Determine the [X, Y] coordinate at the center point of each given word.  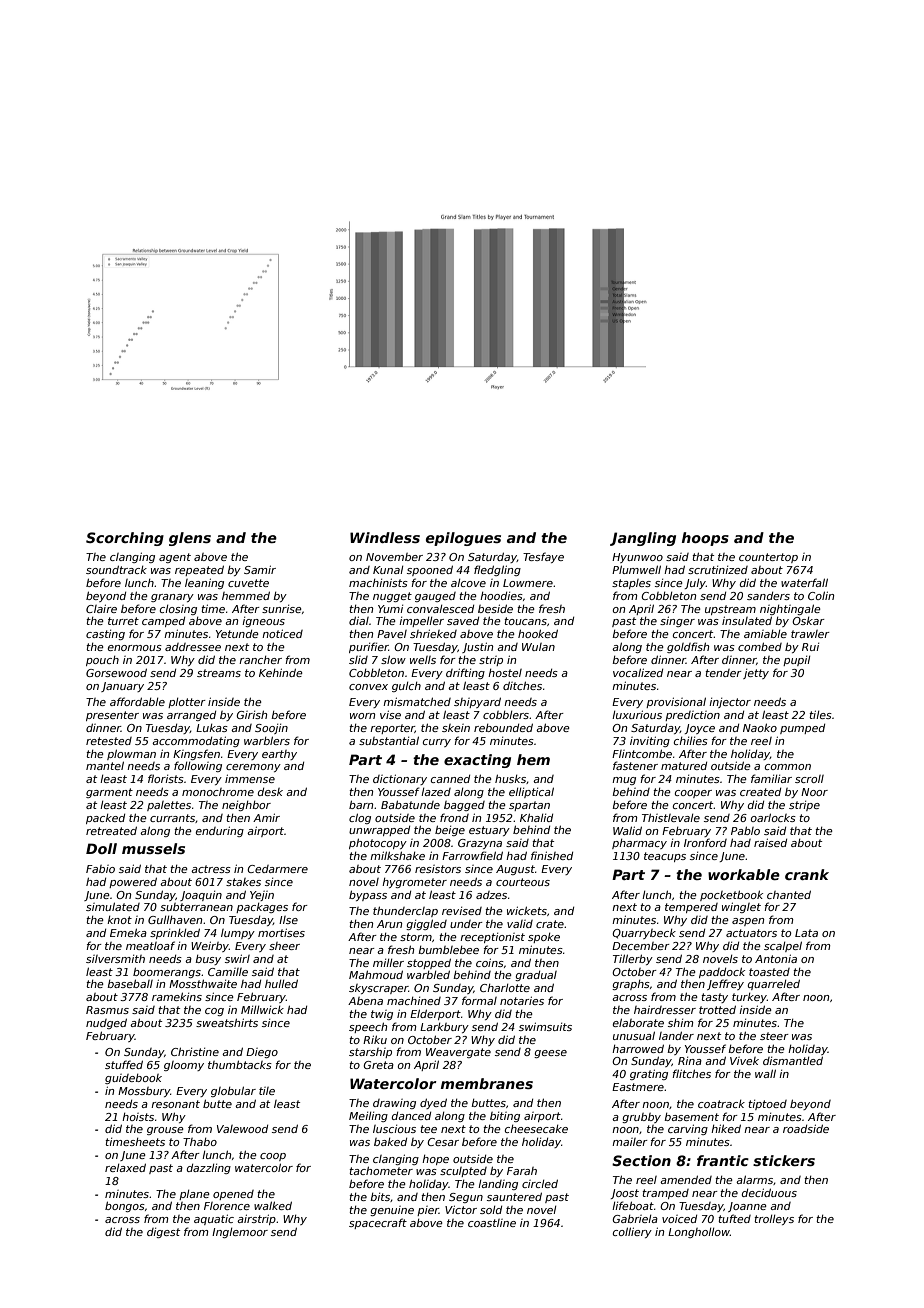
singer [677, 621]
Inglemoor [240, 1233]
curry [437, 743]
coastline [492, 1223]
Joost [624, 1194]
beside [495, 608]
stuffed [124, 1064]
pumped [802, 729]
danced [411, 1116]
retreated [111, 830]
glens [190, 539]
